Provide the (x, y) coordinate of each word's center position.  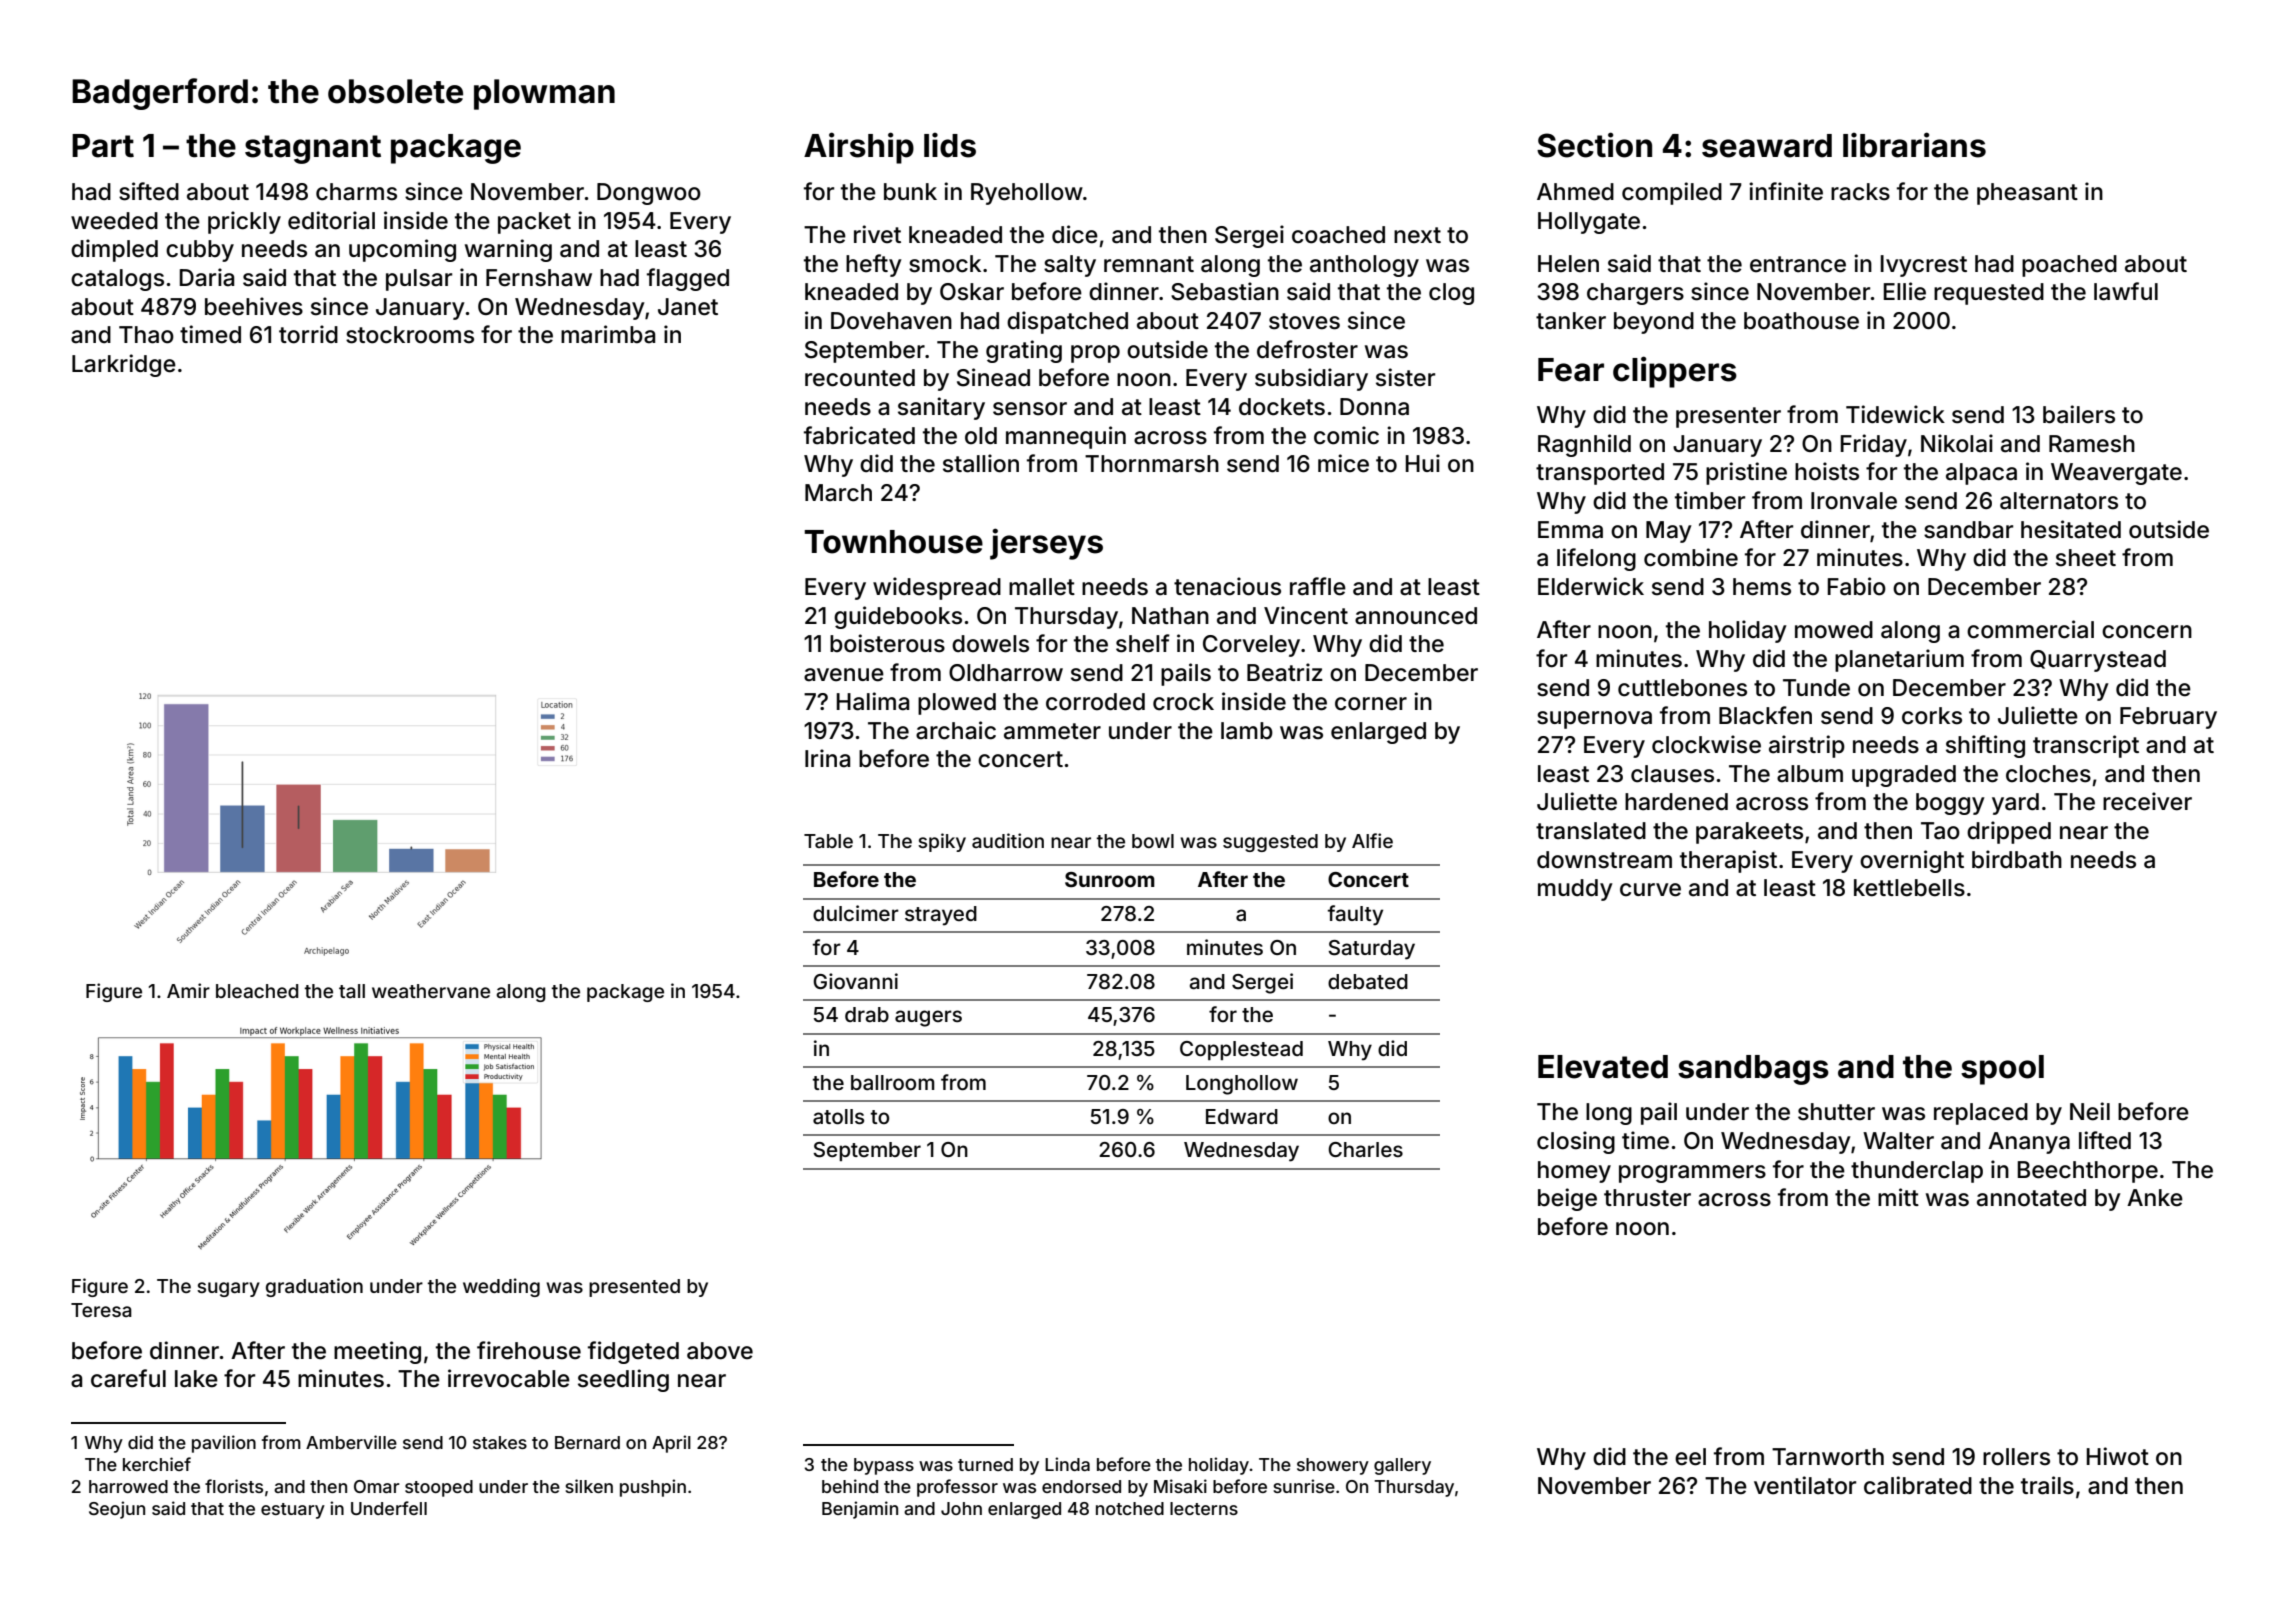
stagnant (313, 149)
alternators (2059, 501)
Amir (188, 990)
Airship (859, 148)
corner (1371, 704)
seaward (1767, 146)
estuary (293, 1511)
